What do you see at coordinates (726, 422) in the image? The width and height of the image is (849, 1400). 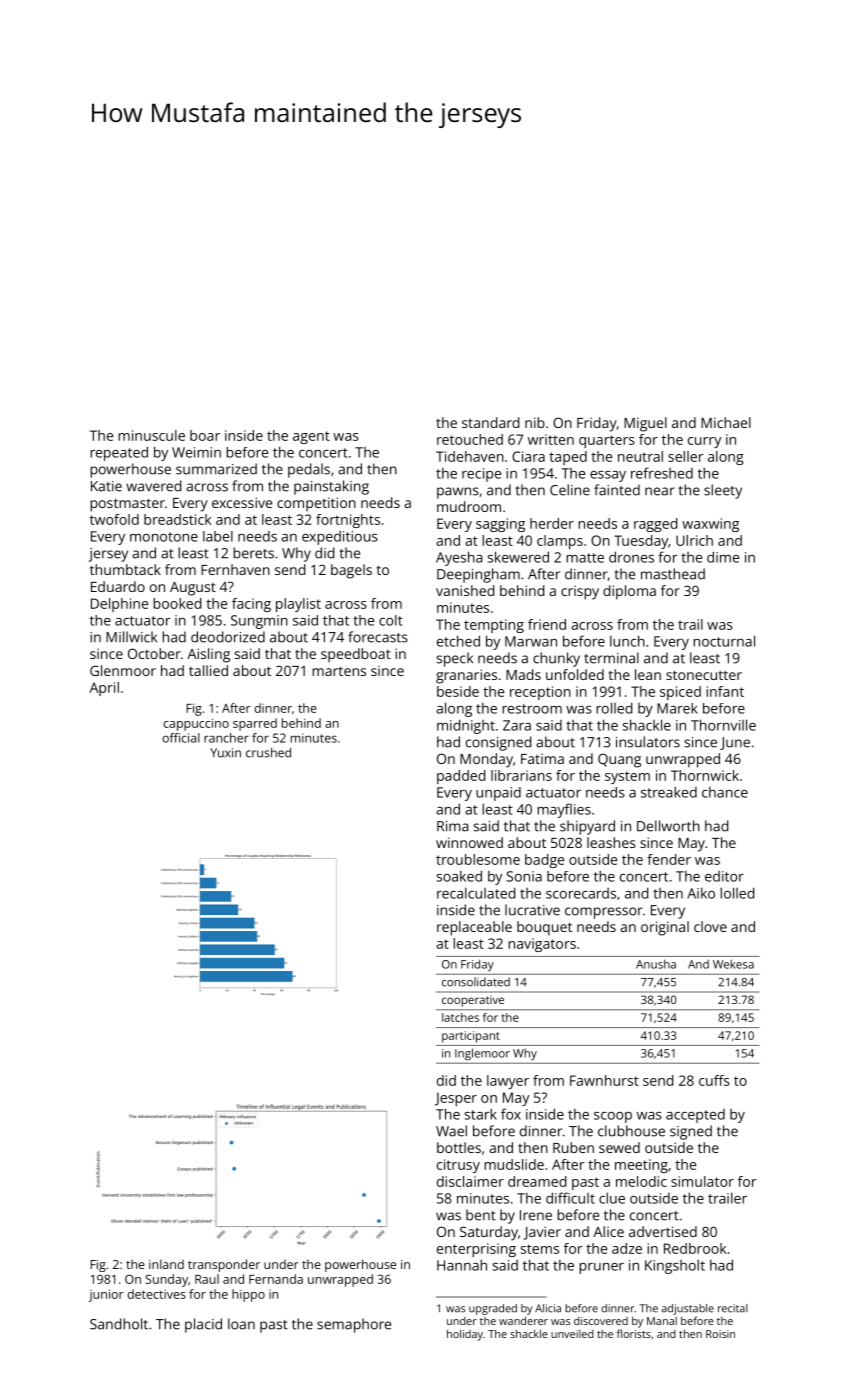 I see `Michael` at bounding box center [726, 422].
